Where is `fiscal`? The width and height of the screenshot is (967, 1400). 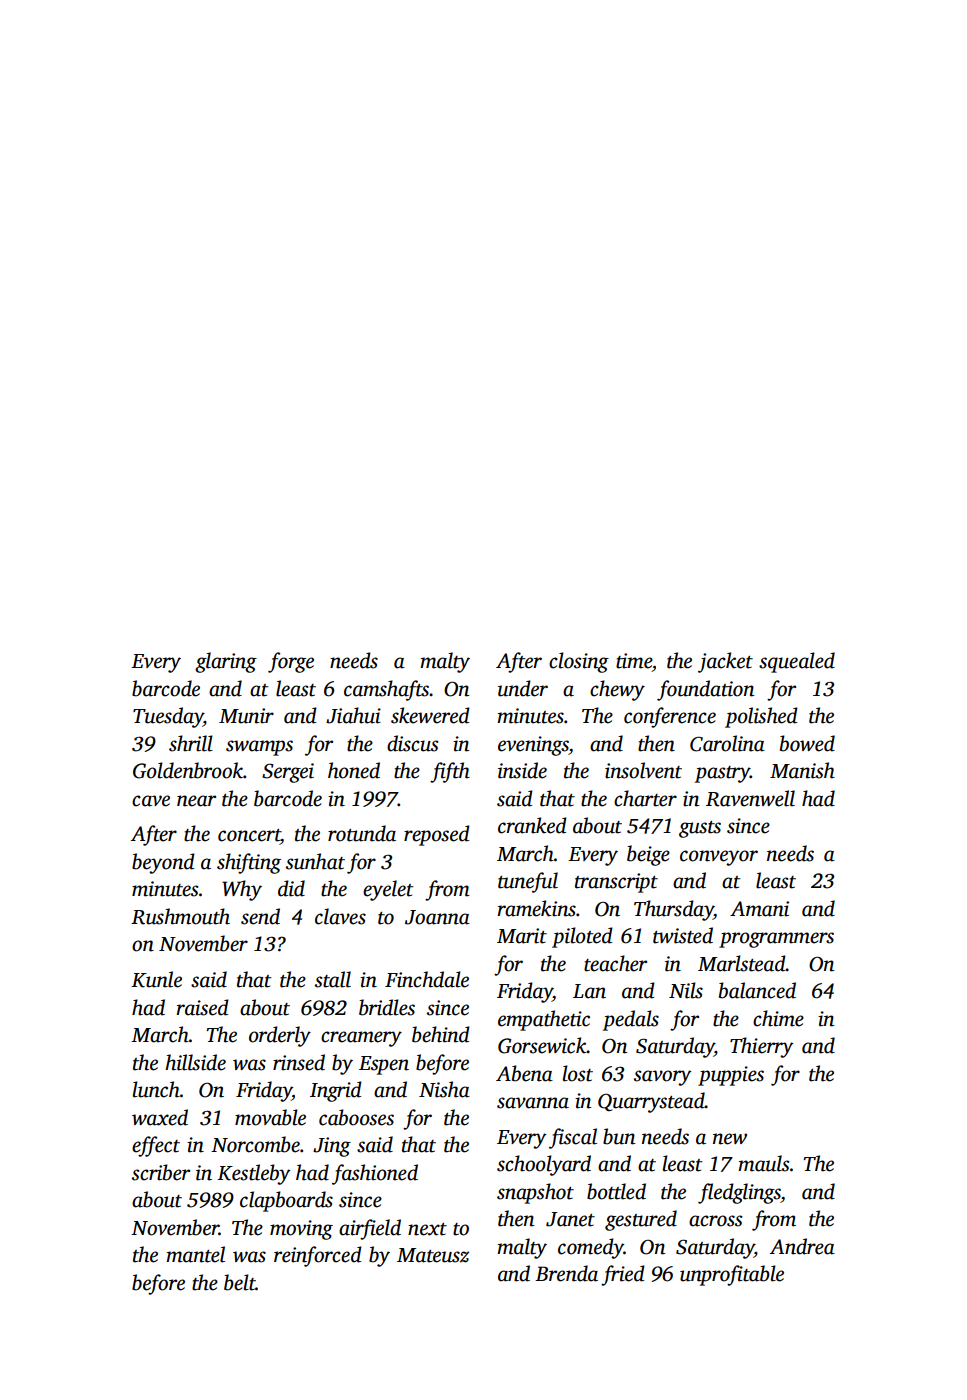 fiscal is located at coordinates (573, 1138).
